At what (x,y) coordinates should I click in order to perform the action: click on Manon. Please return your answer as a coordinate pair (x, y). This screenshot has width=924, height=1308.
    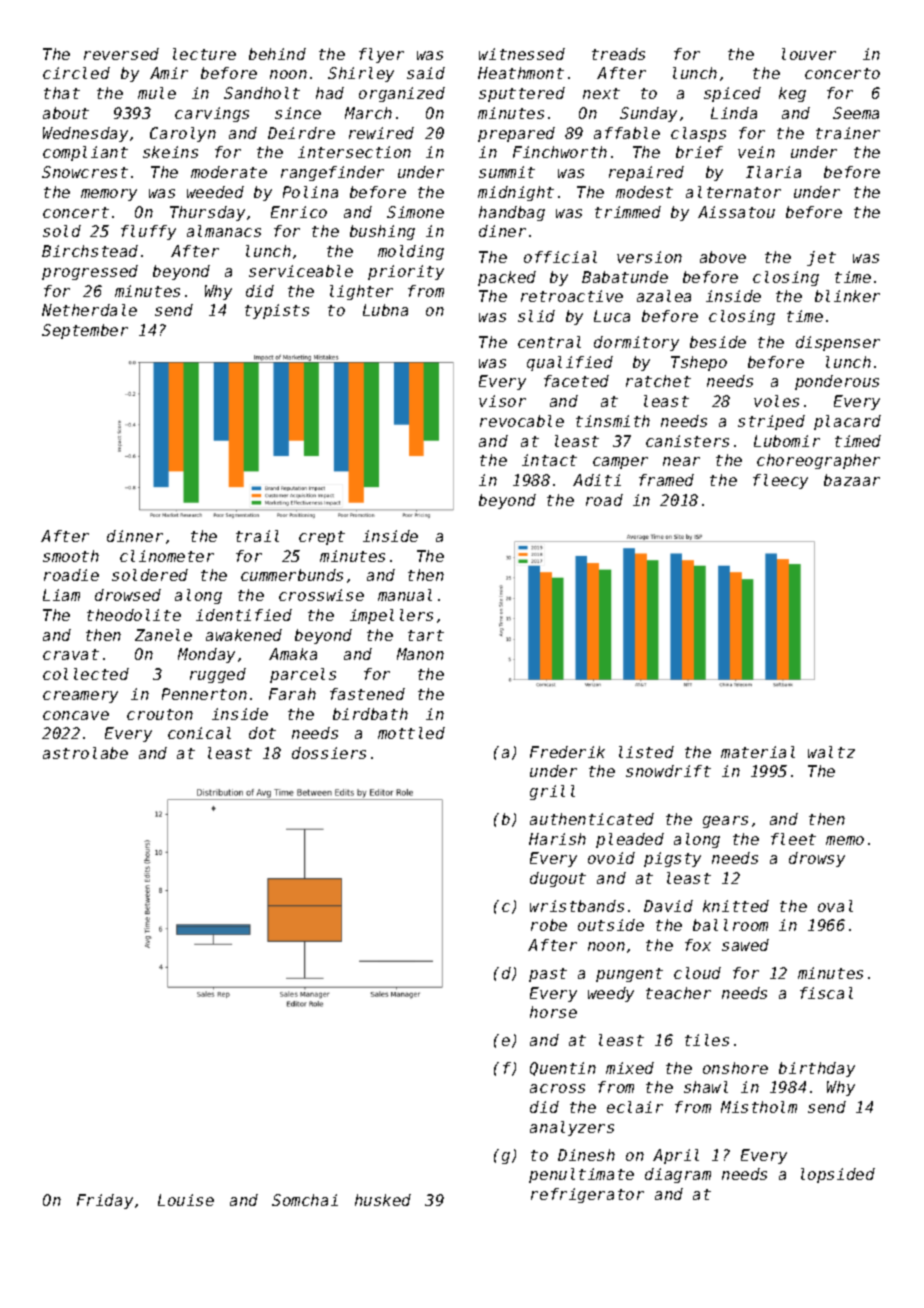
    Looking at the image, I should click on (420, 654).
